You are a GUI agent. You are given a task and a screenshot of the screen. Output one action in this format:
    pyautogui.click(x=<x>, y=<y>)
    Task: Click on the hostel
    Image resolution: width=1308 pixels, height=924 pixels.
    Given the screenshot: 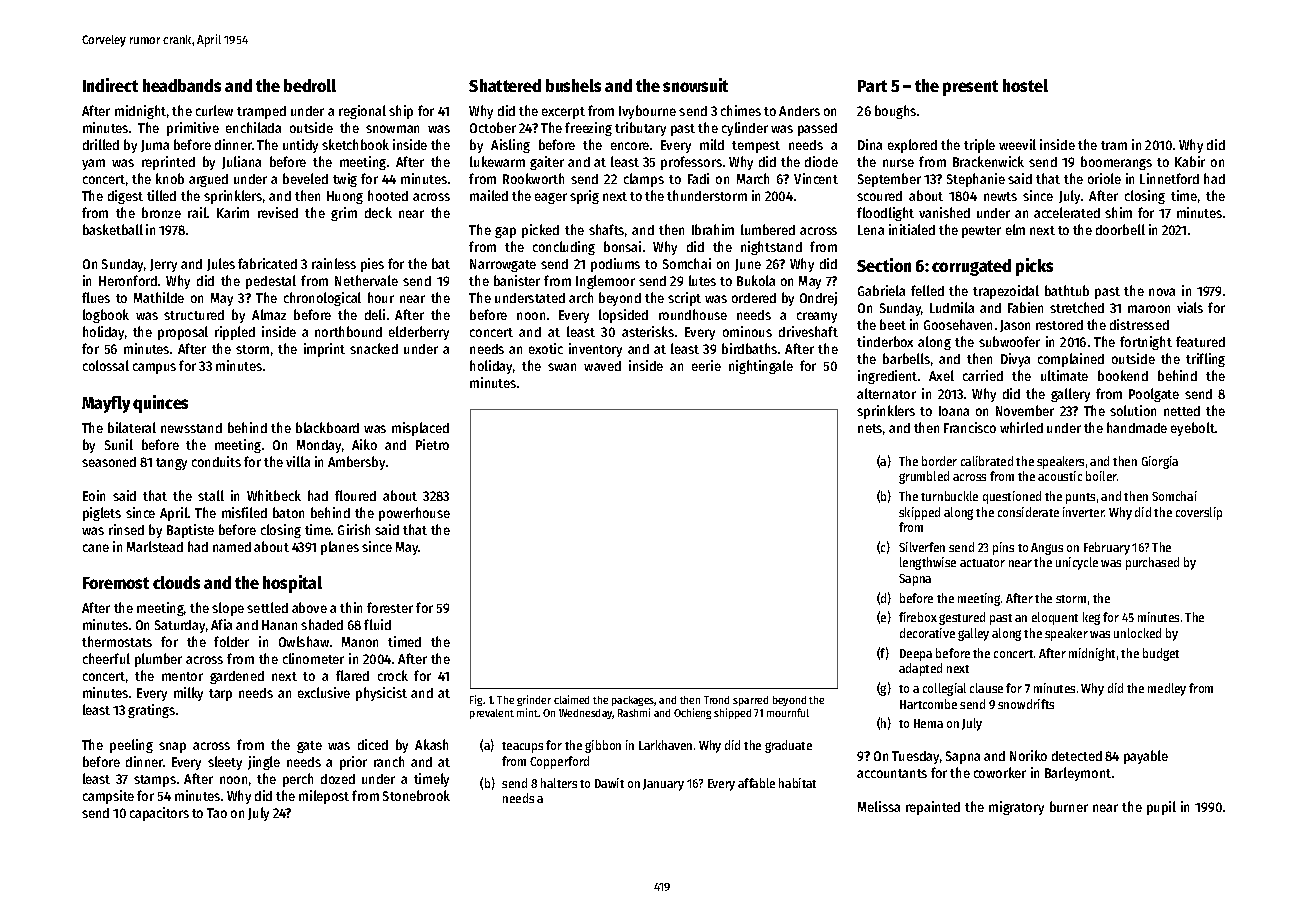 What is the action you would take?
    pyautogui.click(x=1025, y=85)
